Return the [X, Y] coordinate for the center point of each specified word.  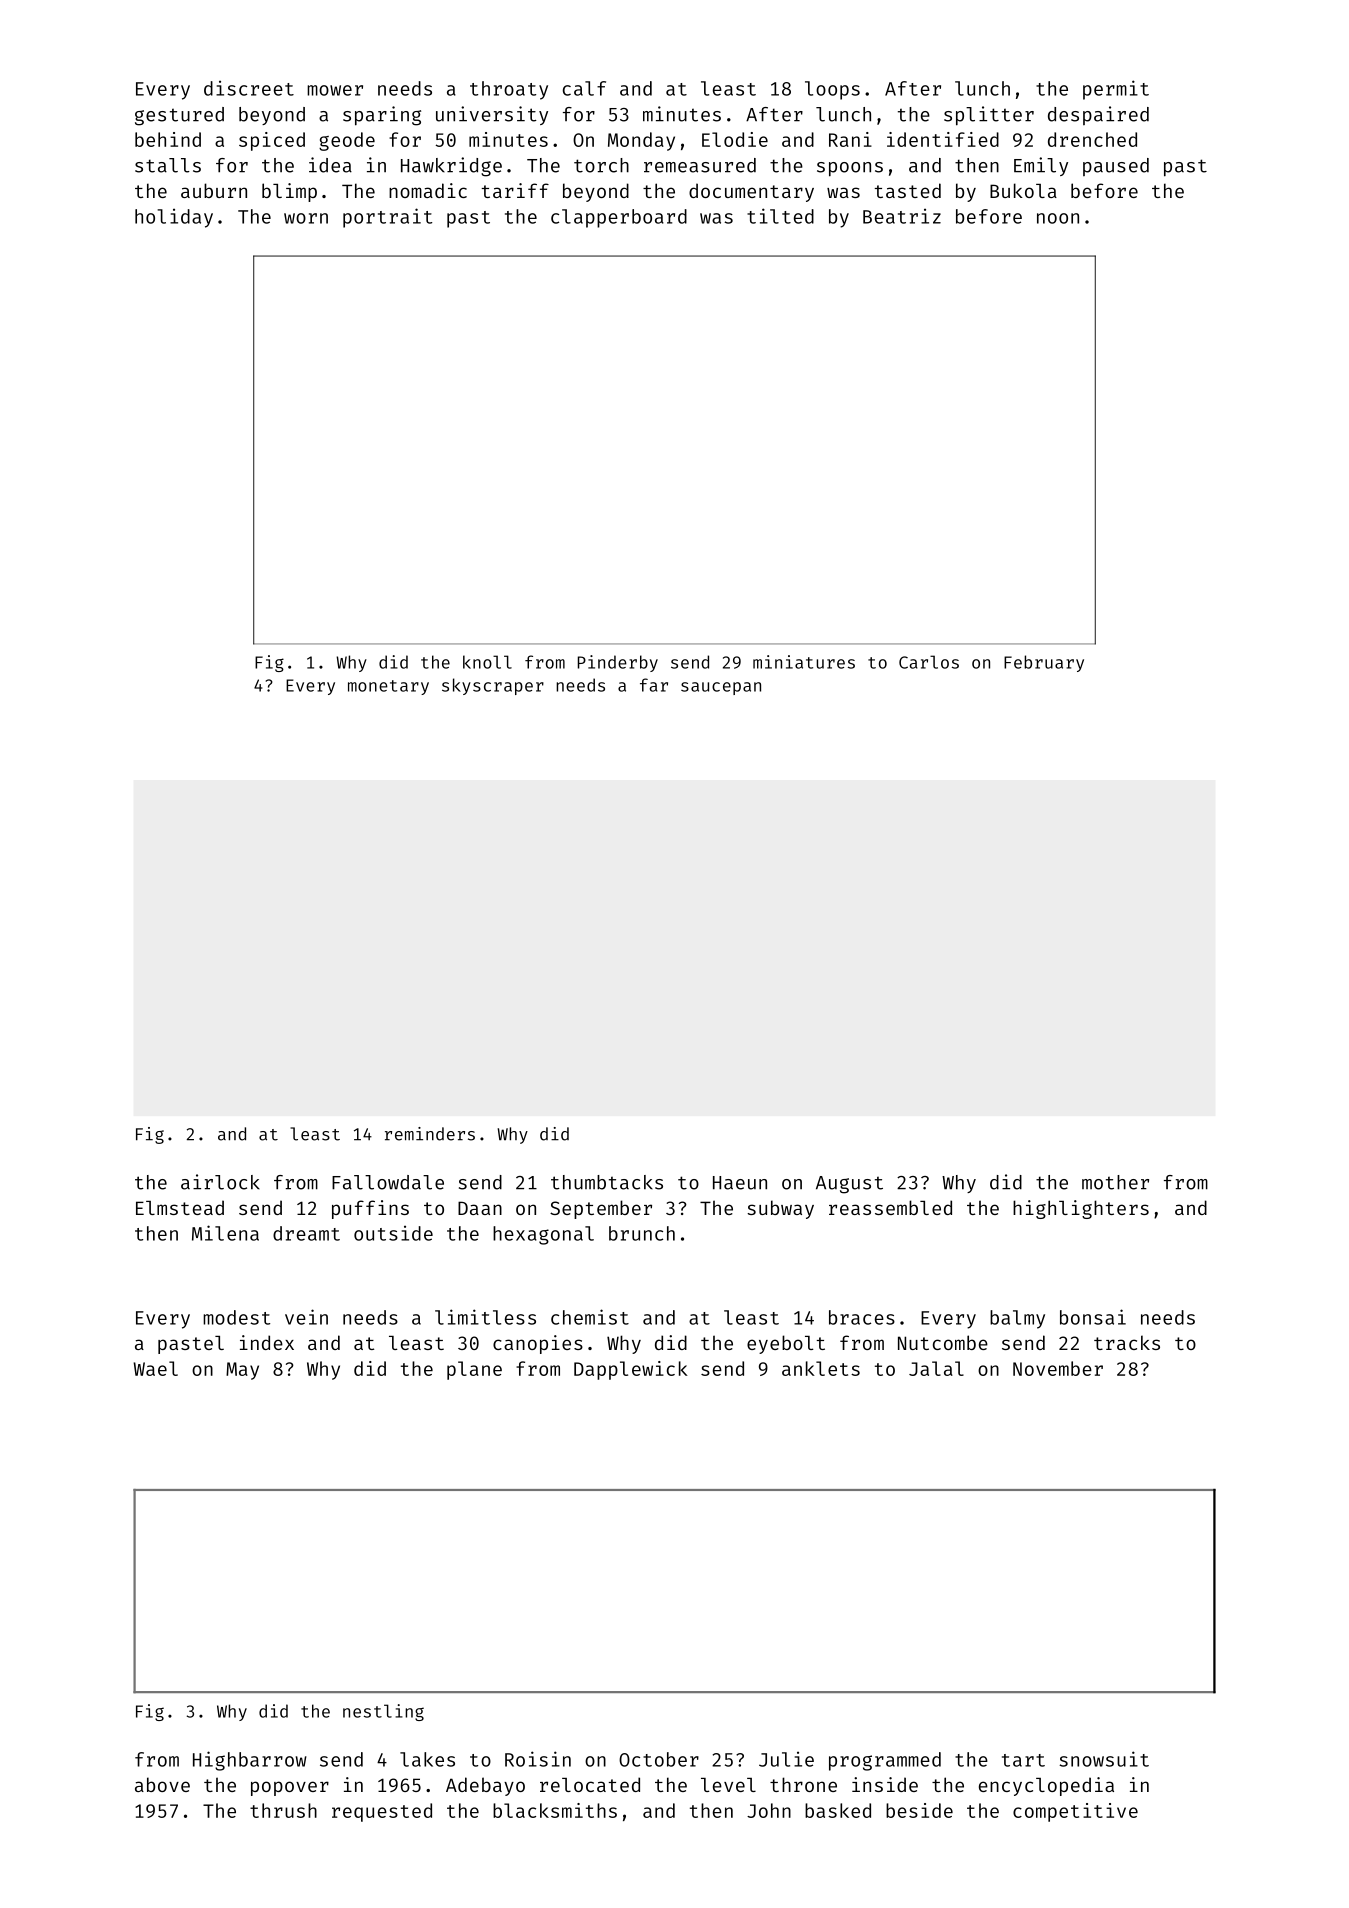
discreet [249, 88]
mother [1115, 1182]
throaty [509, 90]
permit [1116, 90]
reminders [430, 1134]
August [849, 1185]
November [1058, 1368]
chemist [590, 1317]
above [162, 1784]
